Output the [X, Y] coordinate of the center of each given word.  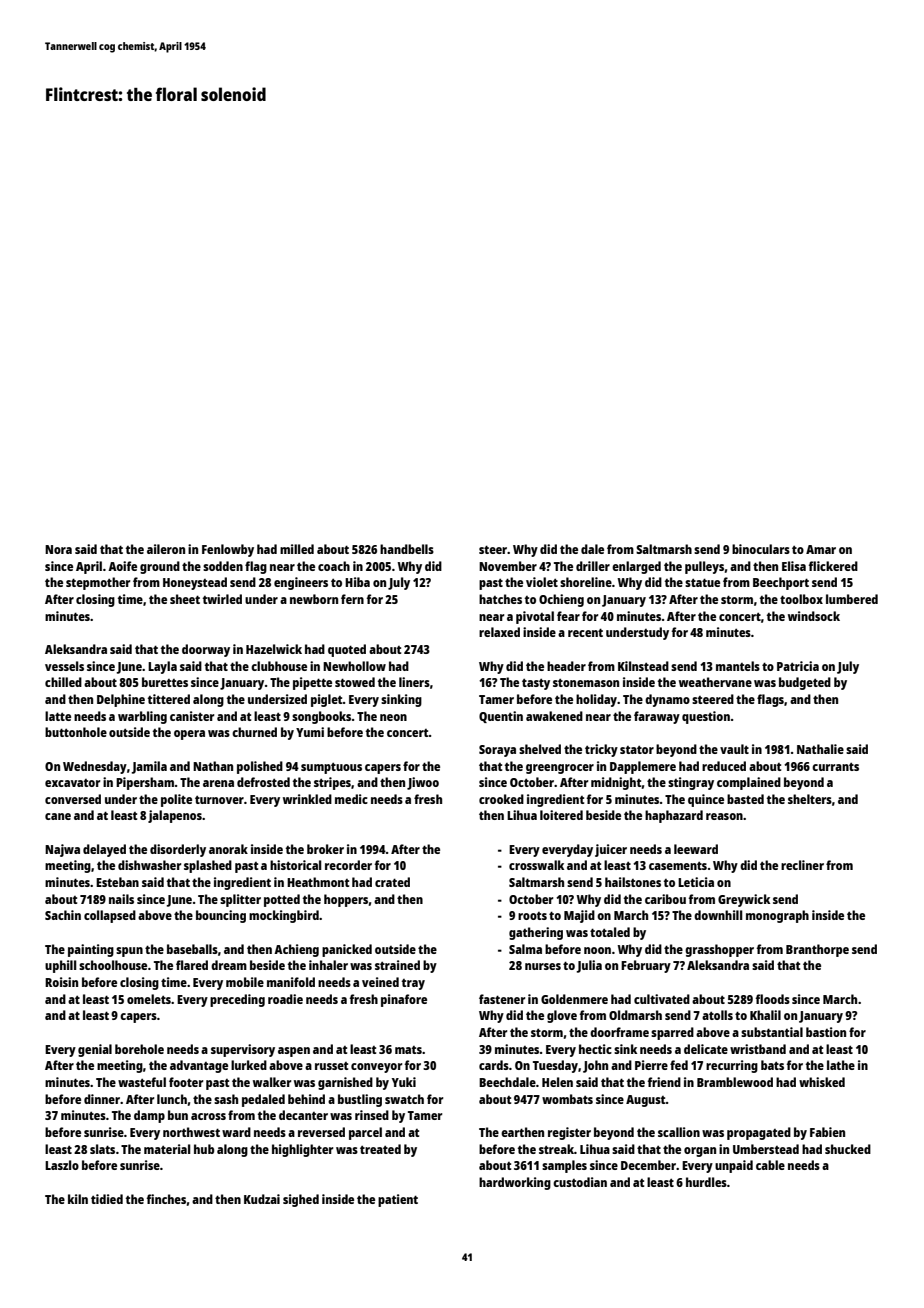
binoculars [761, 549]
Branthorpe [817, 950]
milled [297, 549]
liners [414, 682]
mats [408, 1050]
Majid [579, 916]
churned [254, 732]
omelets [149, 999]
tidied [107, 1199]
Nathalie [820, 749]
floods [773, 999]
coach [334, 566]
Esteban [117, 882]
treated [380, 1149]
